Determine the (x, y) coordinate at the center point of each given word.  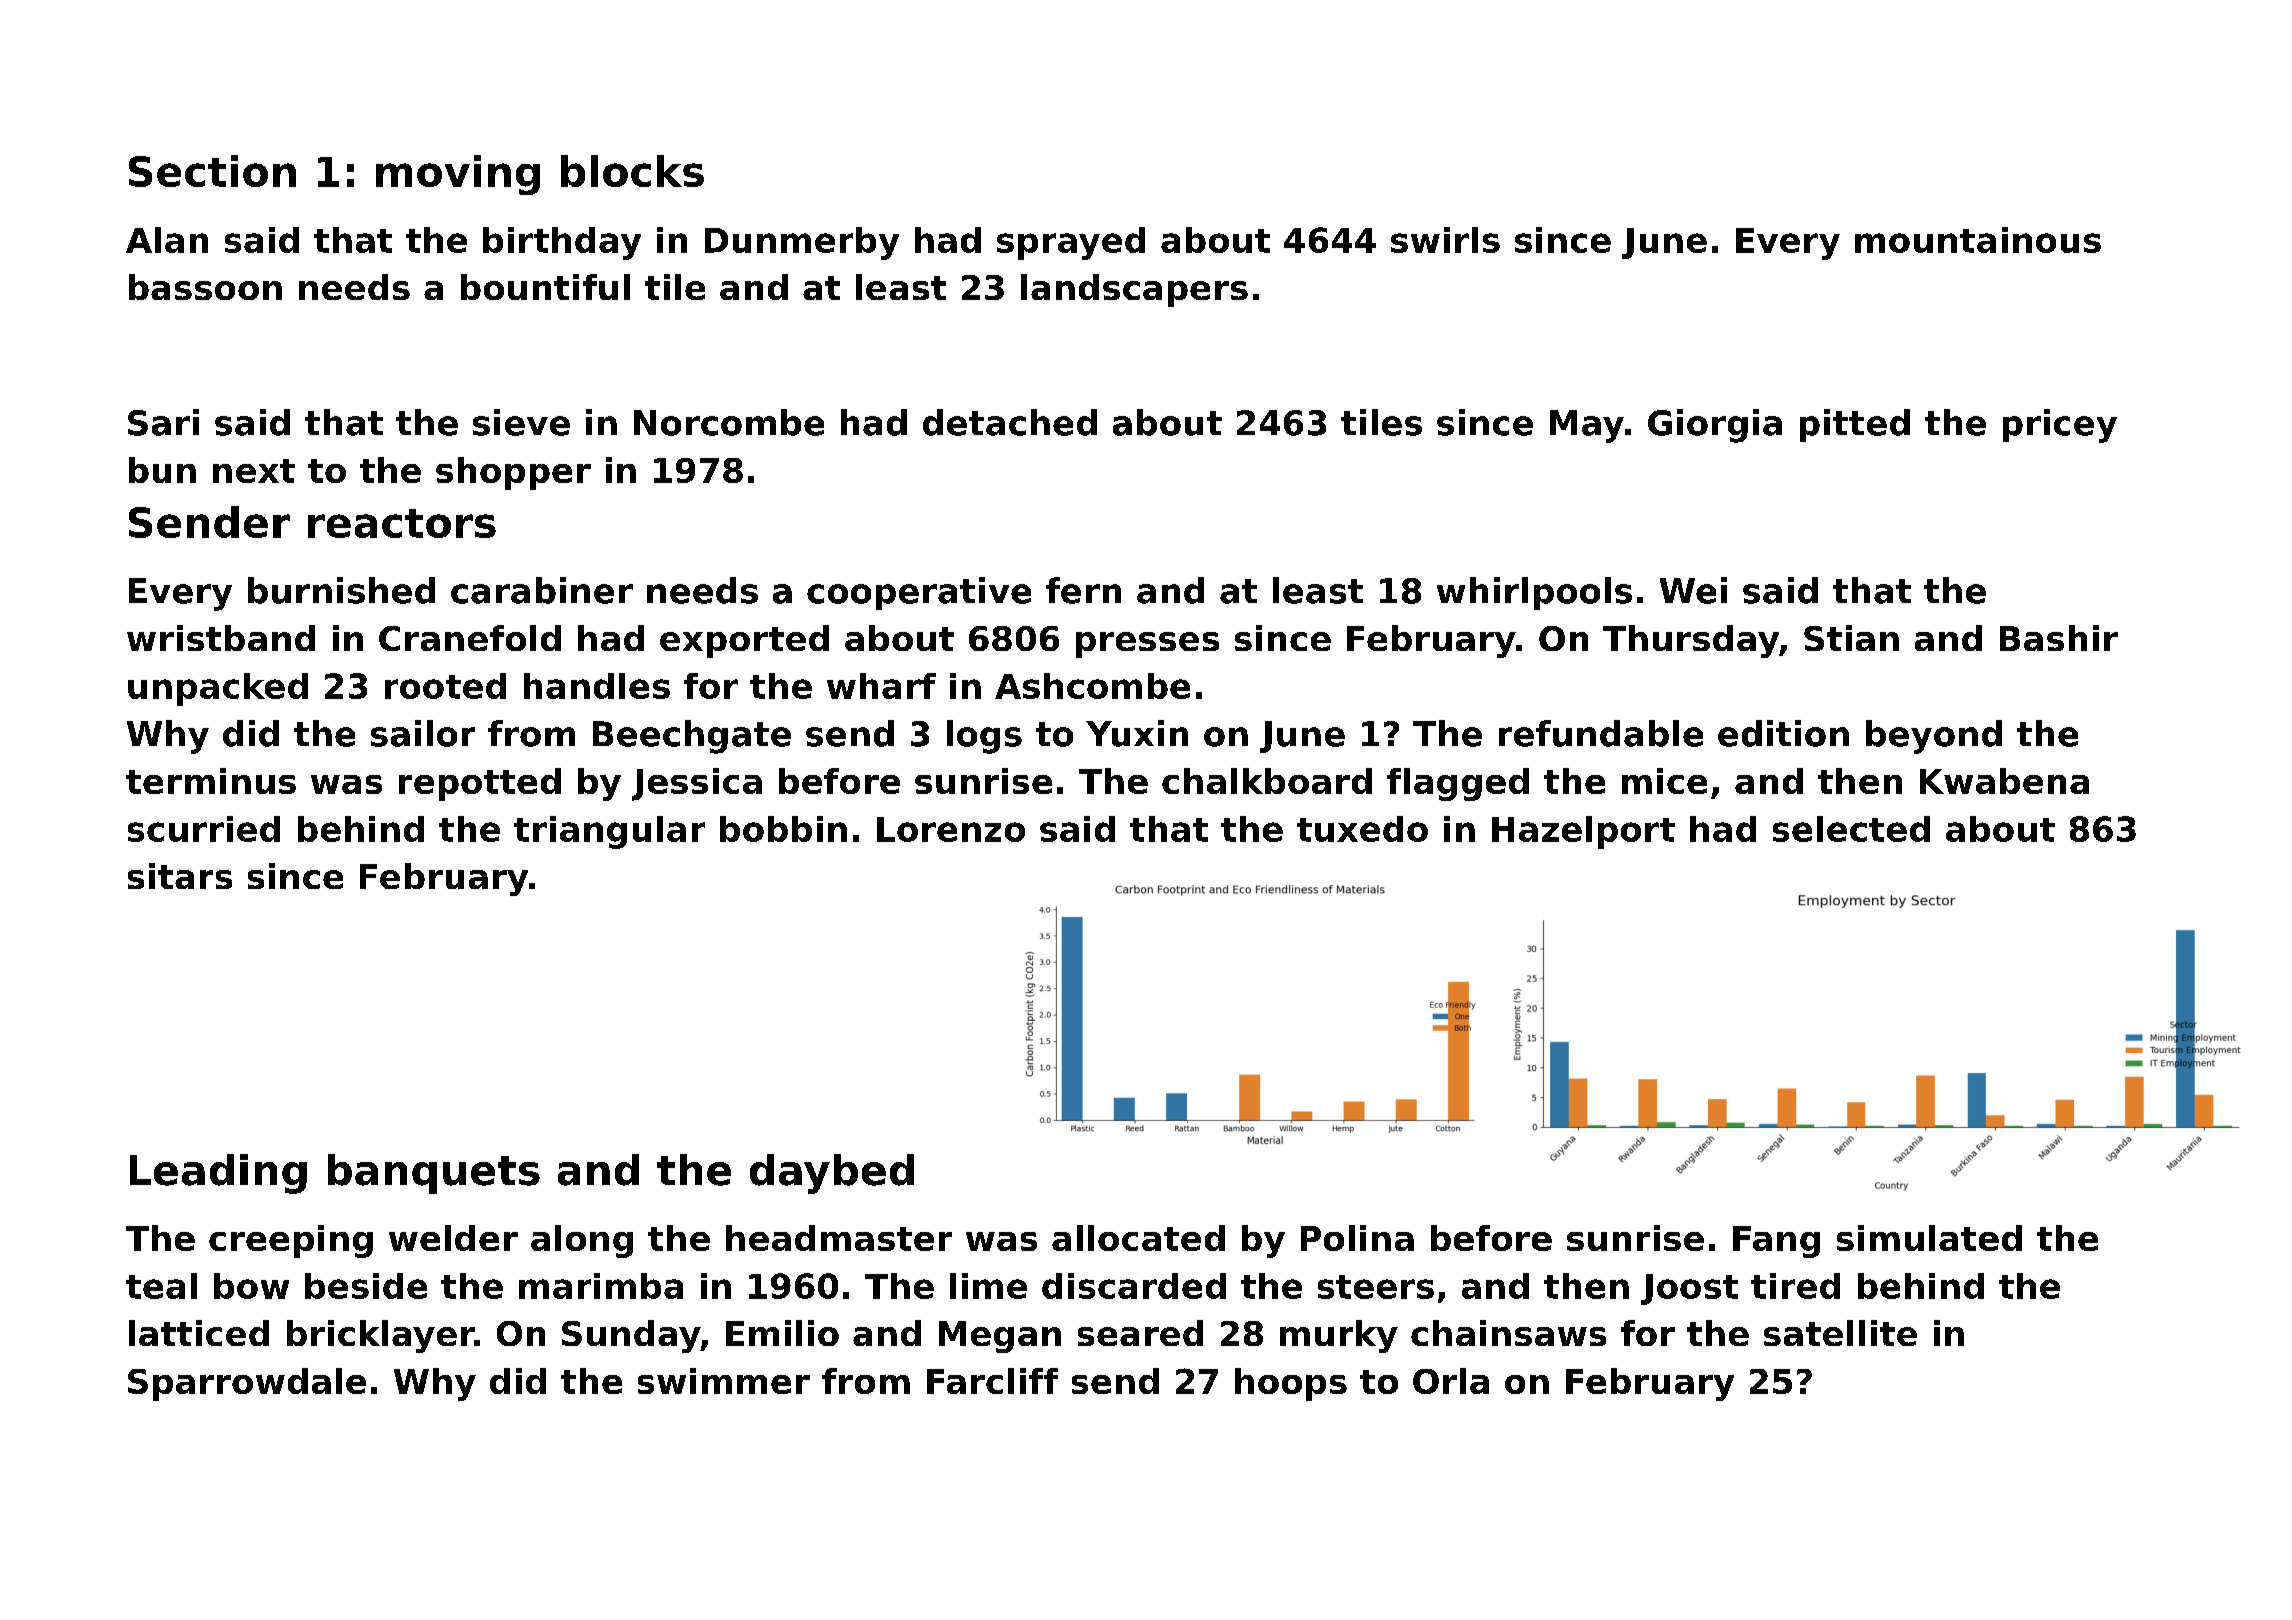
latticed (199, 1333)
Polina (1357, 1238)
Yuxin (1137, 733)
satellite (1840, 1333)
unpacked (218, 689)
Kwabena (2004, 781)
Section (212, 171)
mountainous (1978, 240)
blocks (632, 171)
